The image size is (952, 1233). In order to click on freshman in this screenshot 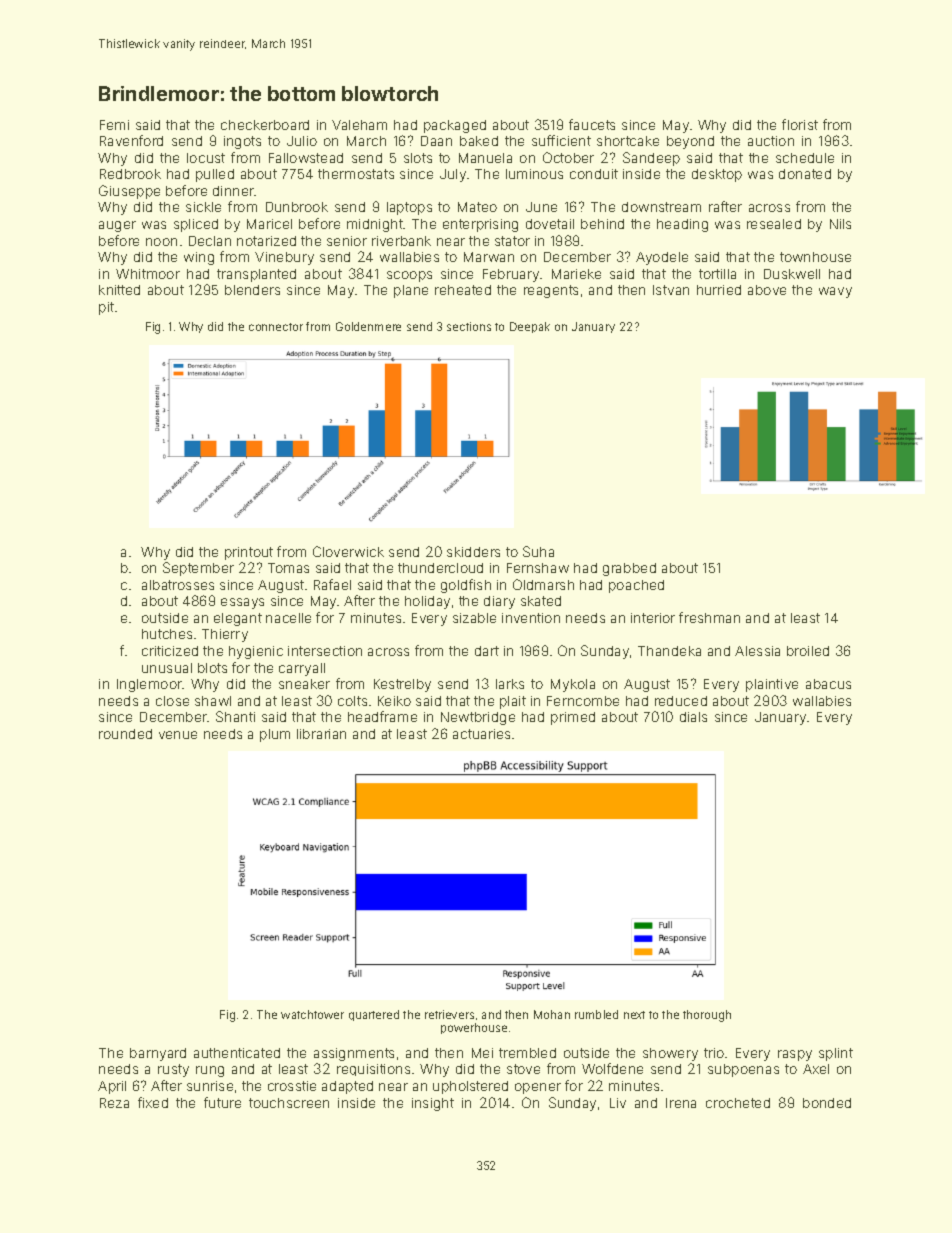, I will do `click(709, 617)`.
